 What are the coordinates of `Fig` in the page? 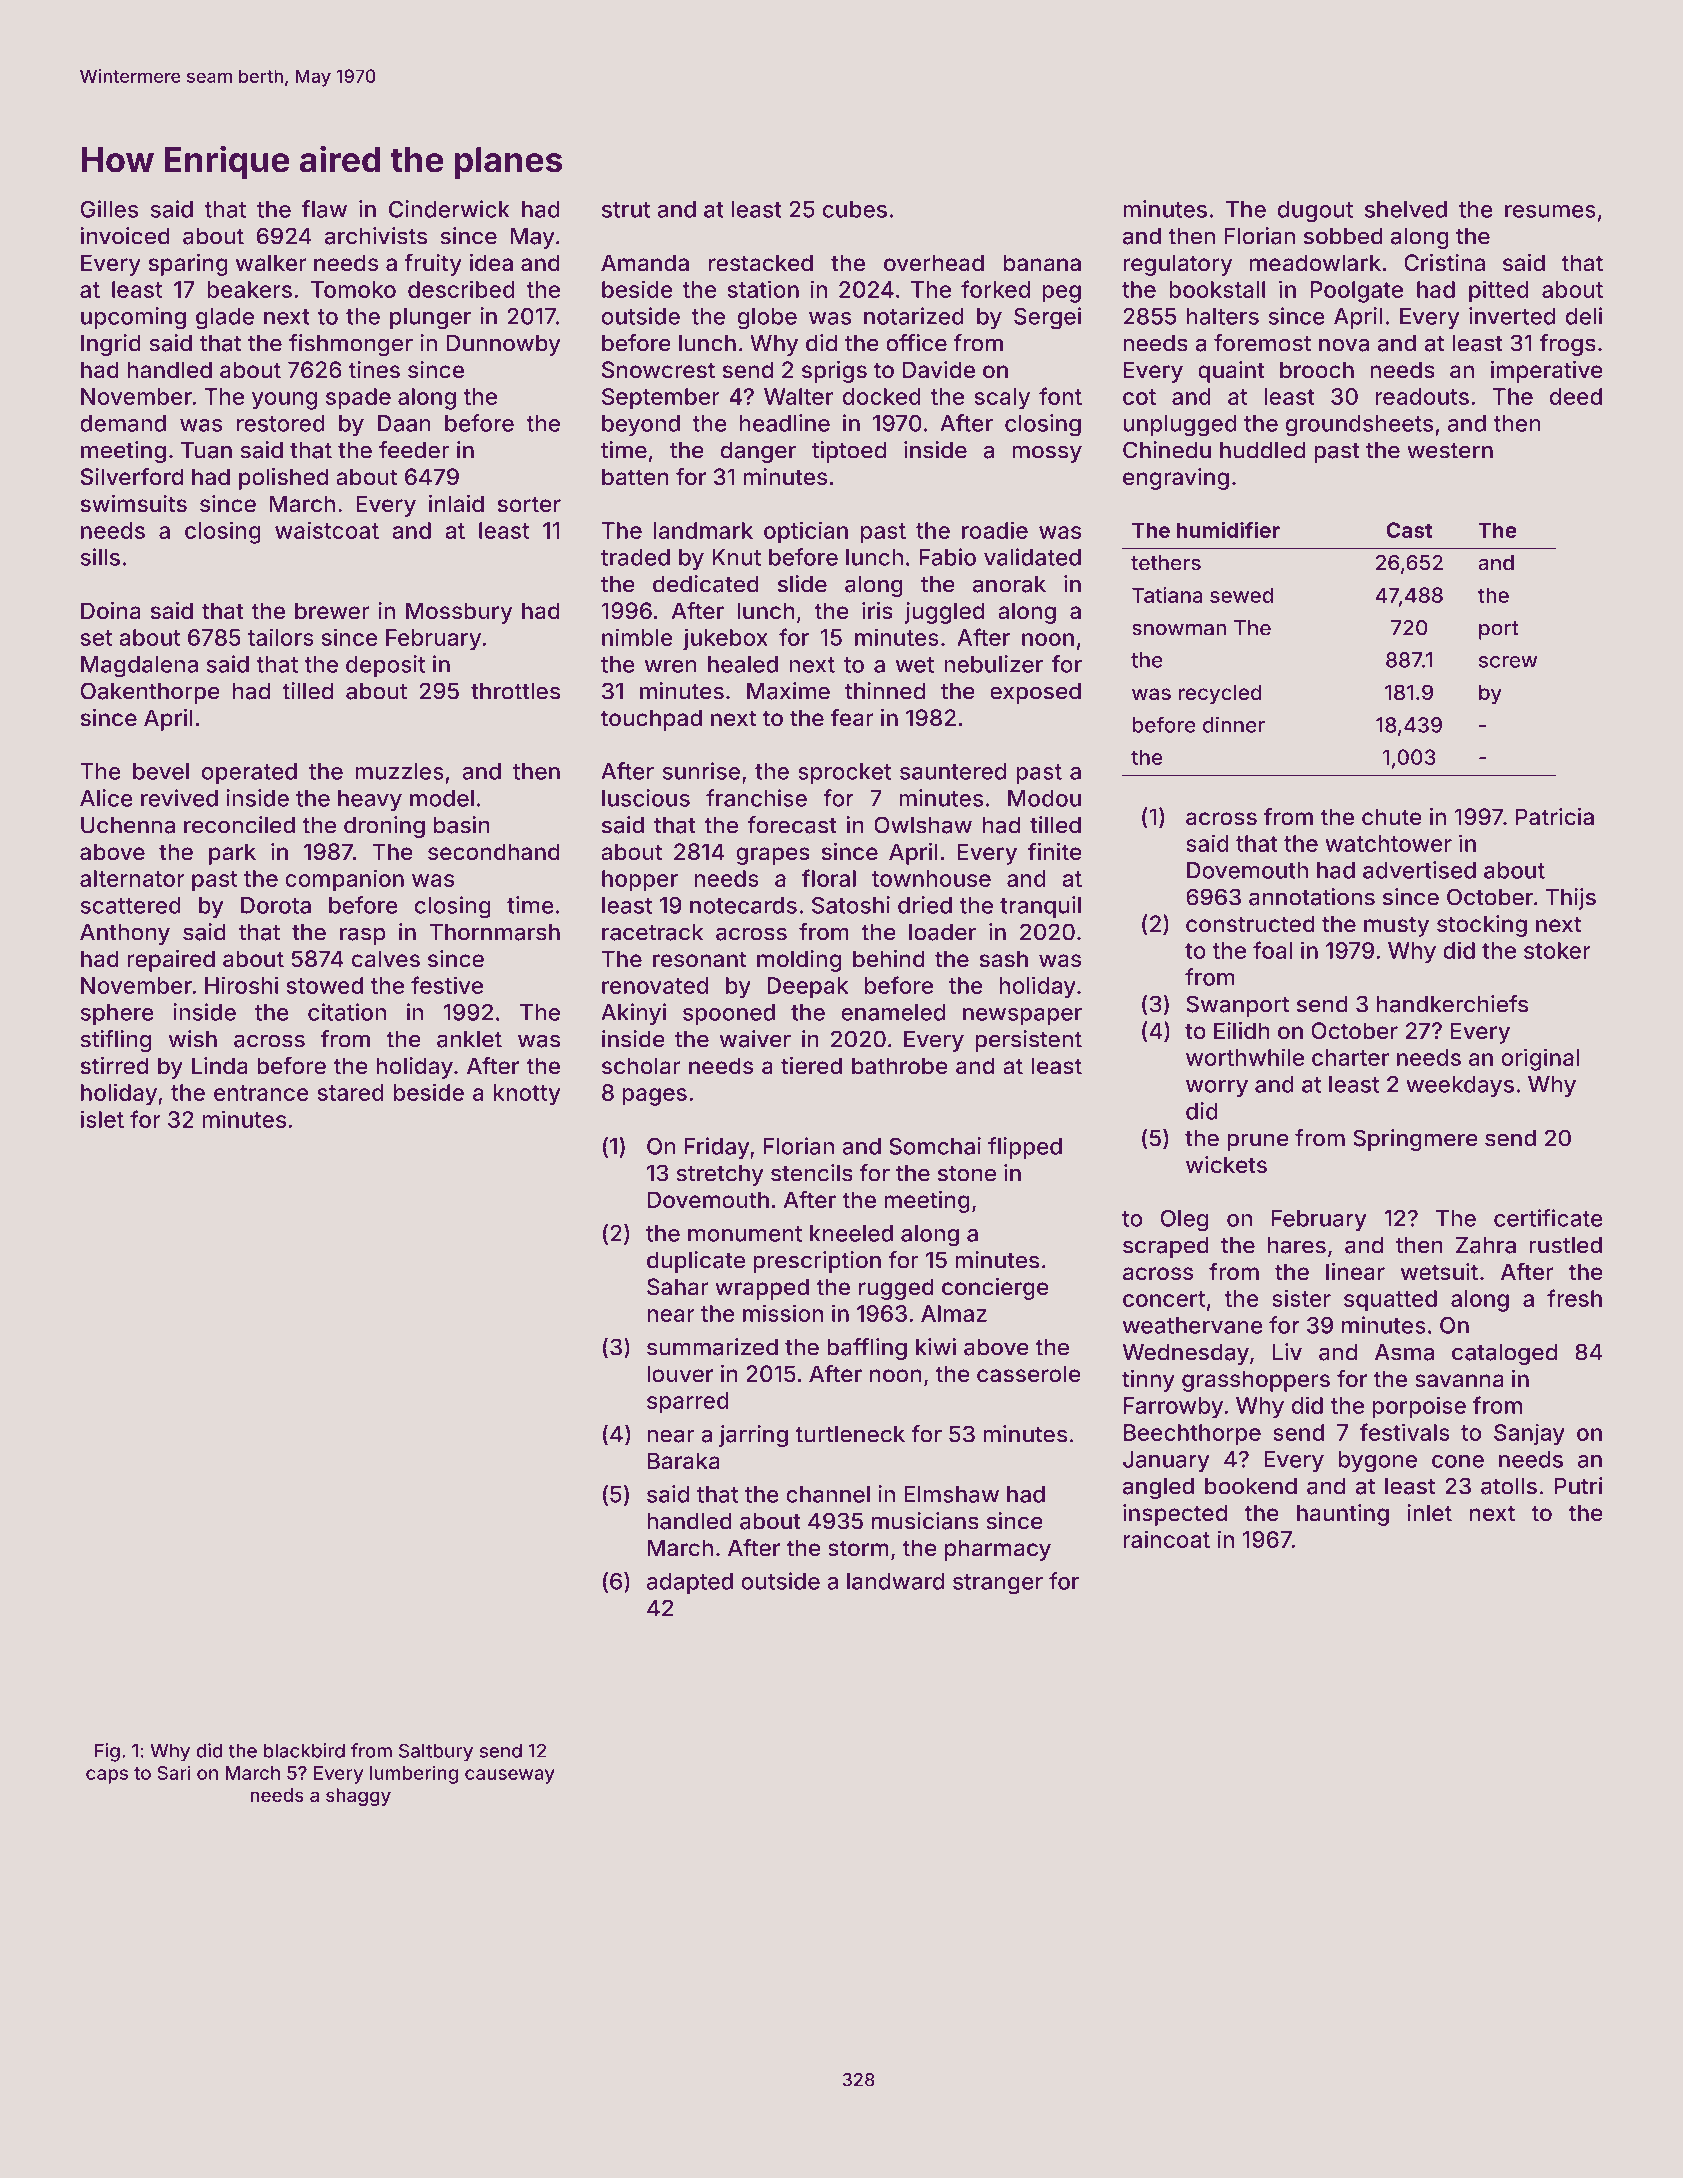 It's located at (107, 1752).
